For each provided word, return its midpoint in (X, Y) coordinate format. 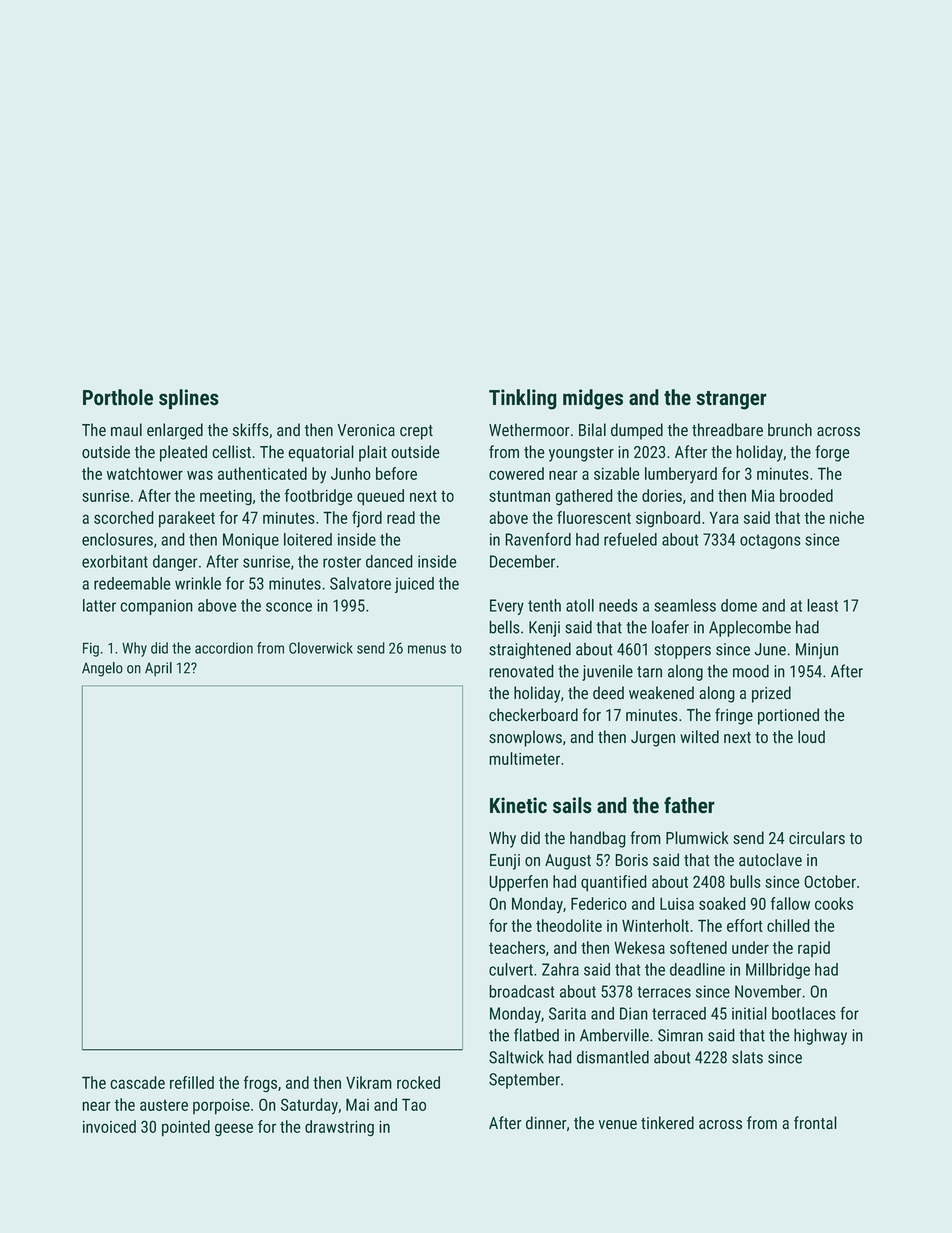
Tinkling (523, 399)
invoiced (109, 1126)
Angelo (102, 669)
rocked (418, 1082)
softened (698, 947)
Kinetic (518, 805)
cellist (231, 452)
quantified (614, 883)
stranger (731, 400)
